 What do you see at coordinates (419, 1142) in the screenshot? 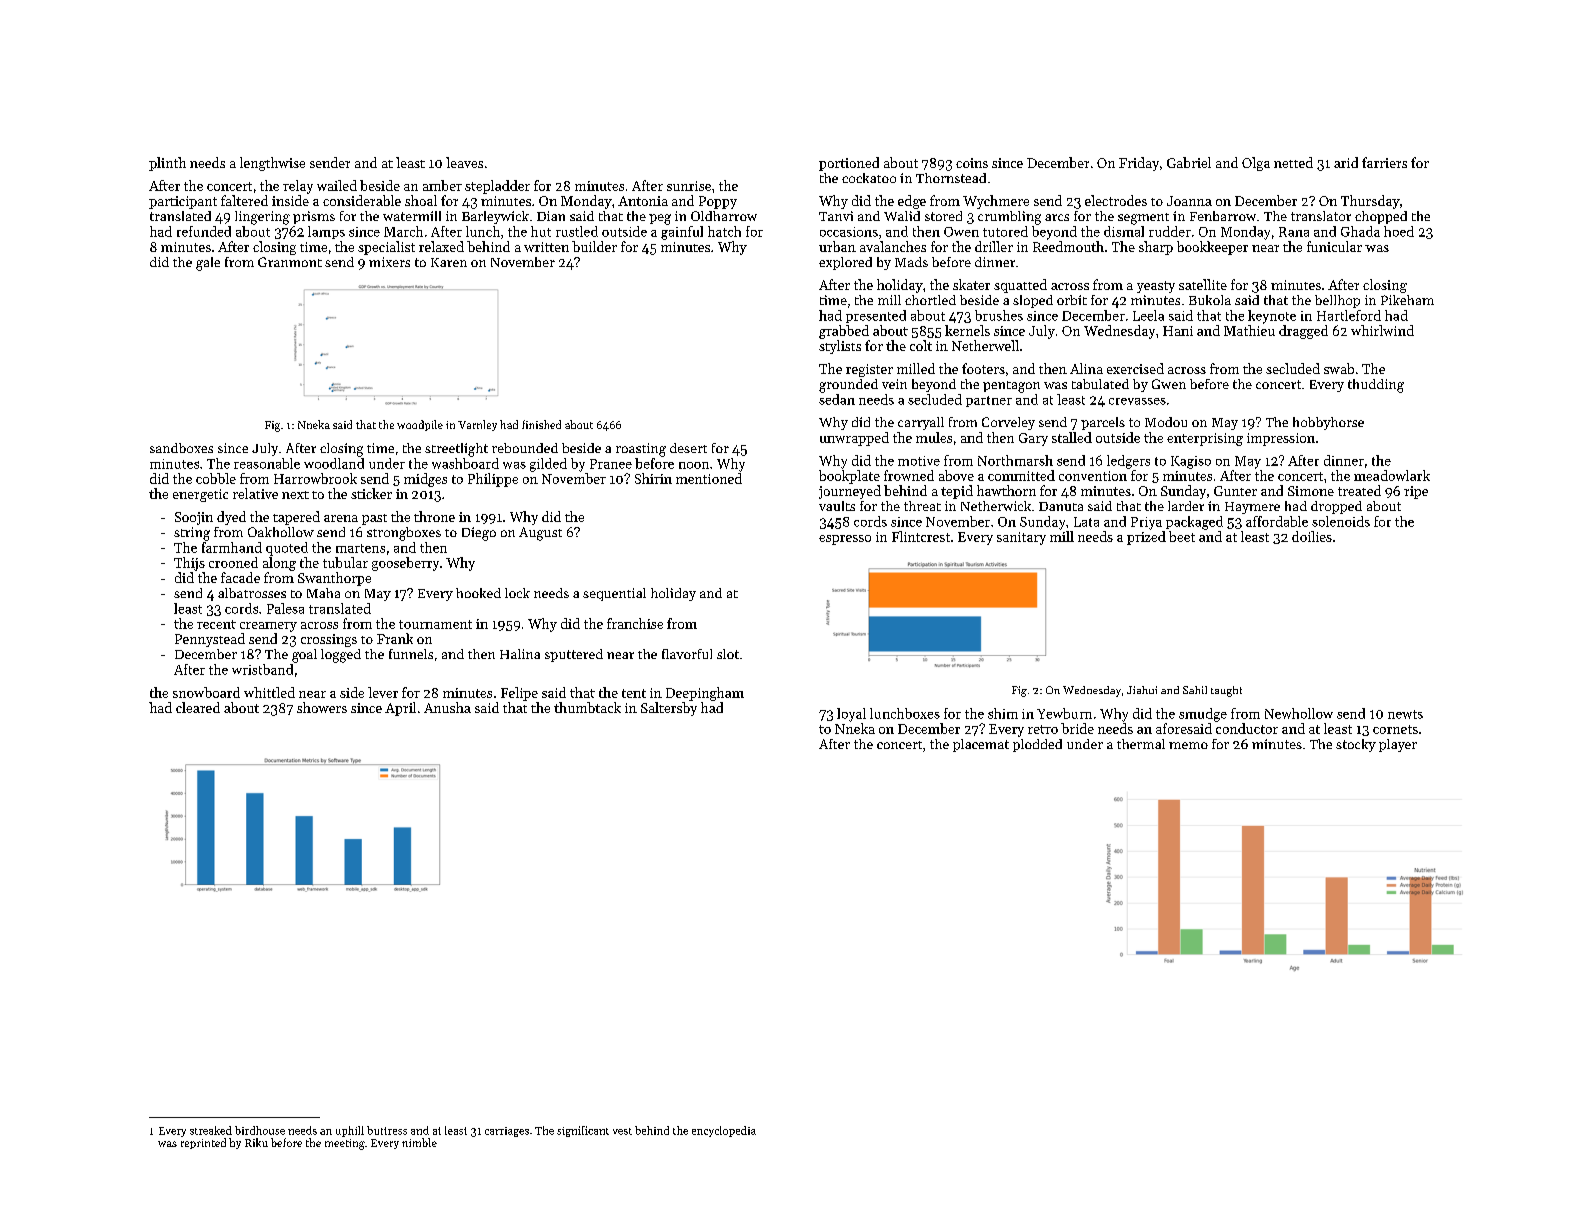
I see `nimble` at bounding box center [419, 1142].
